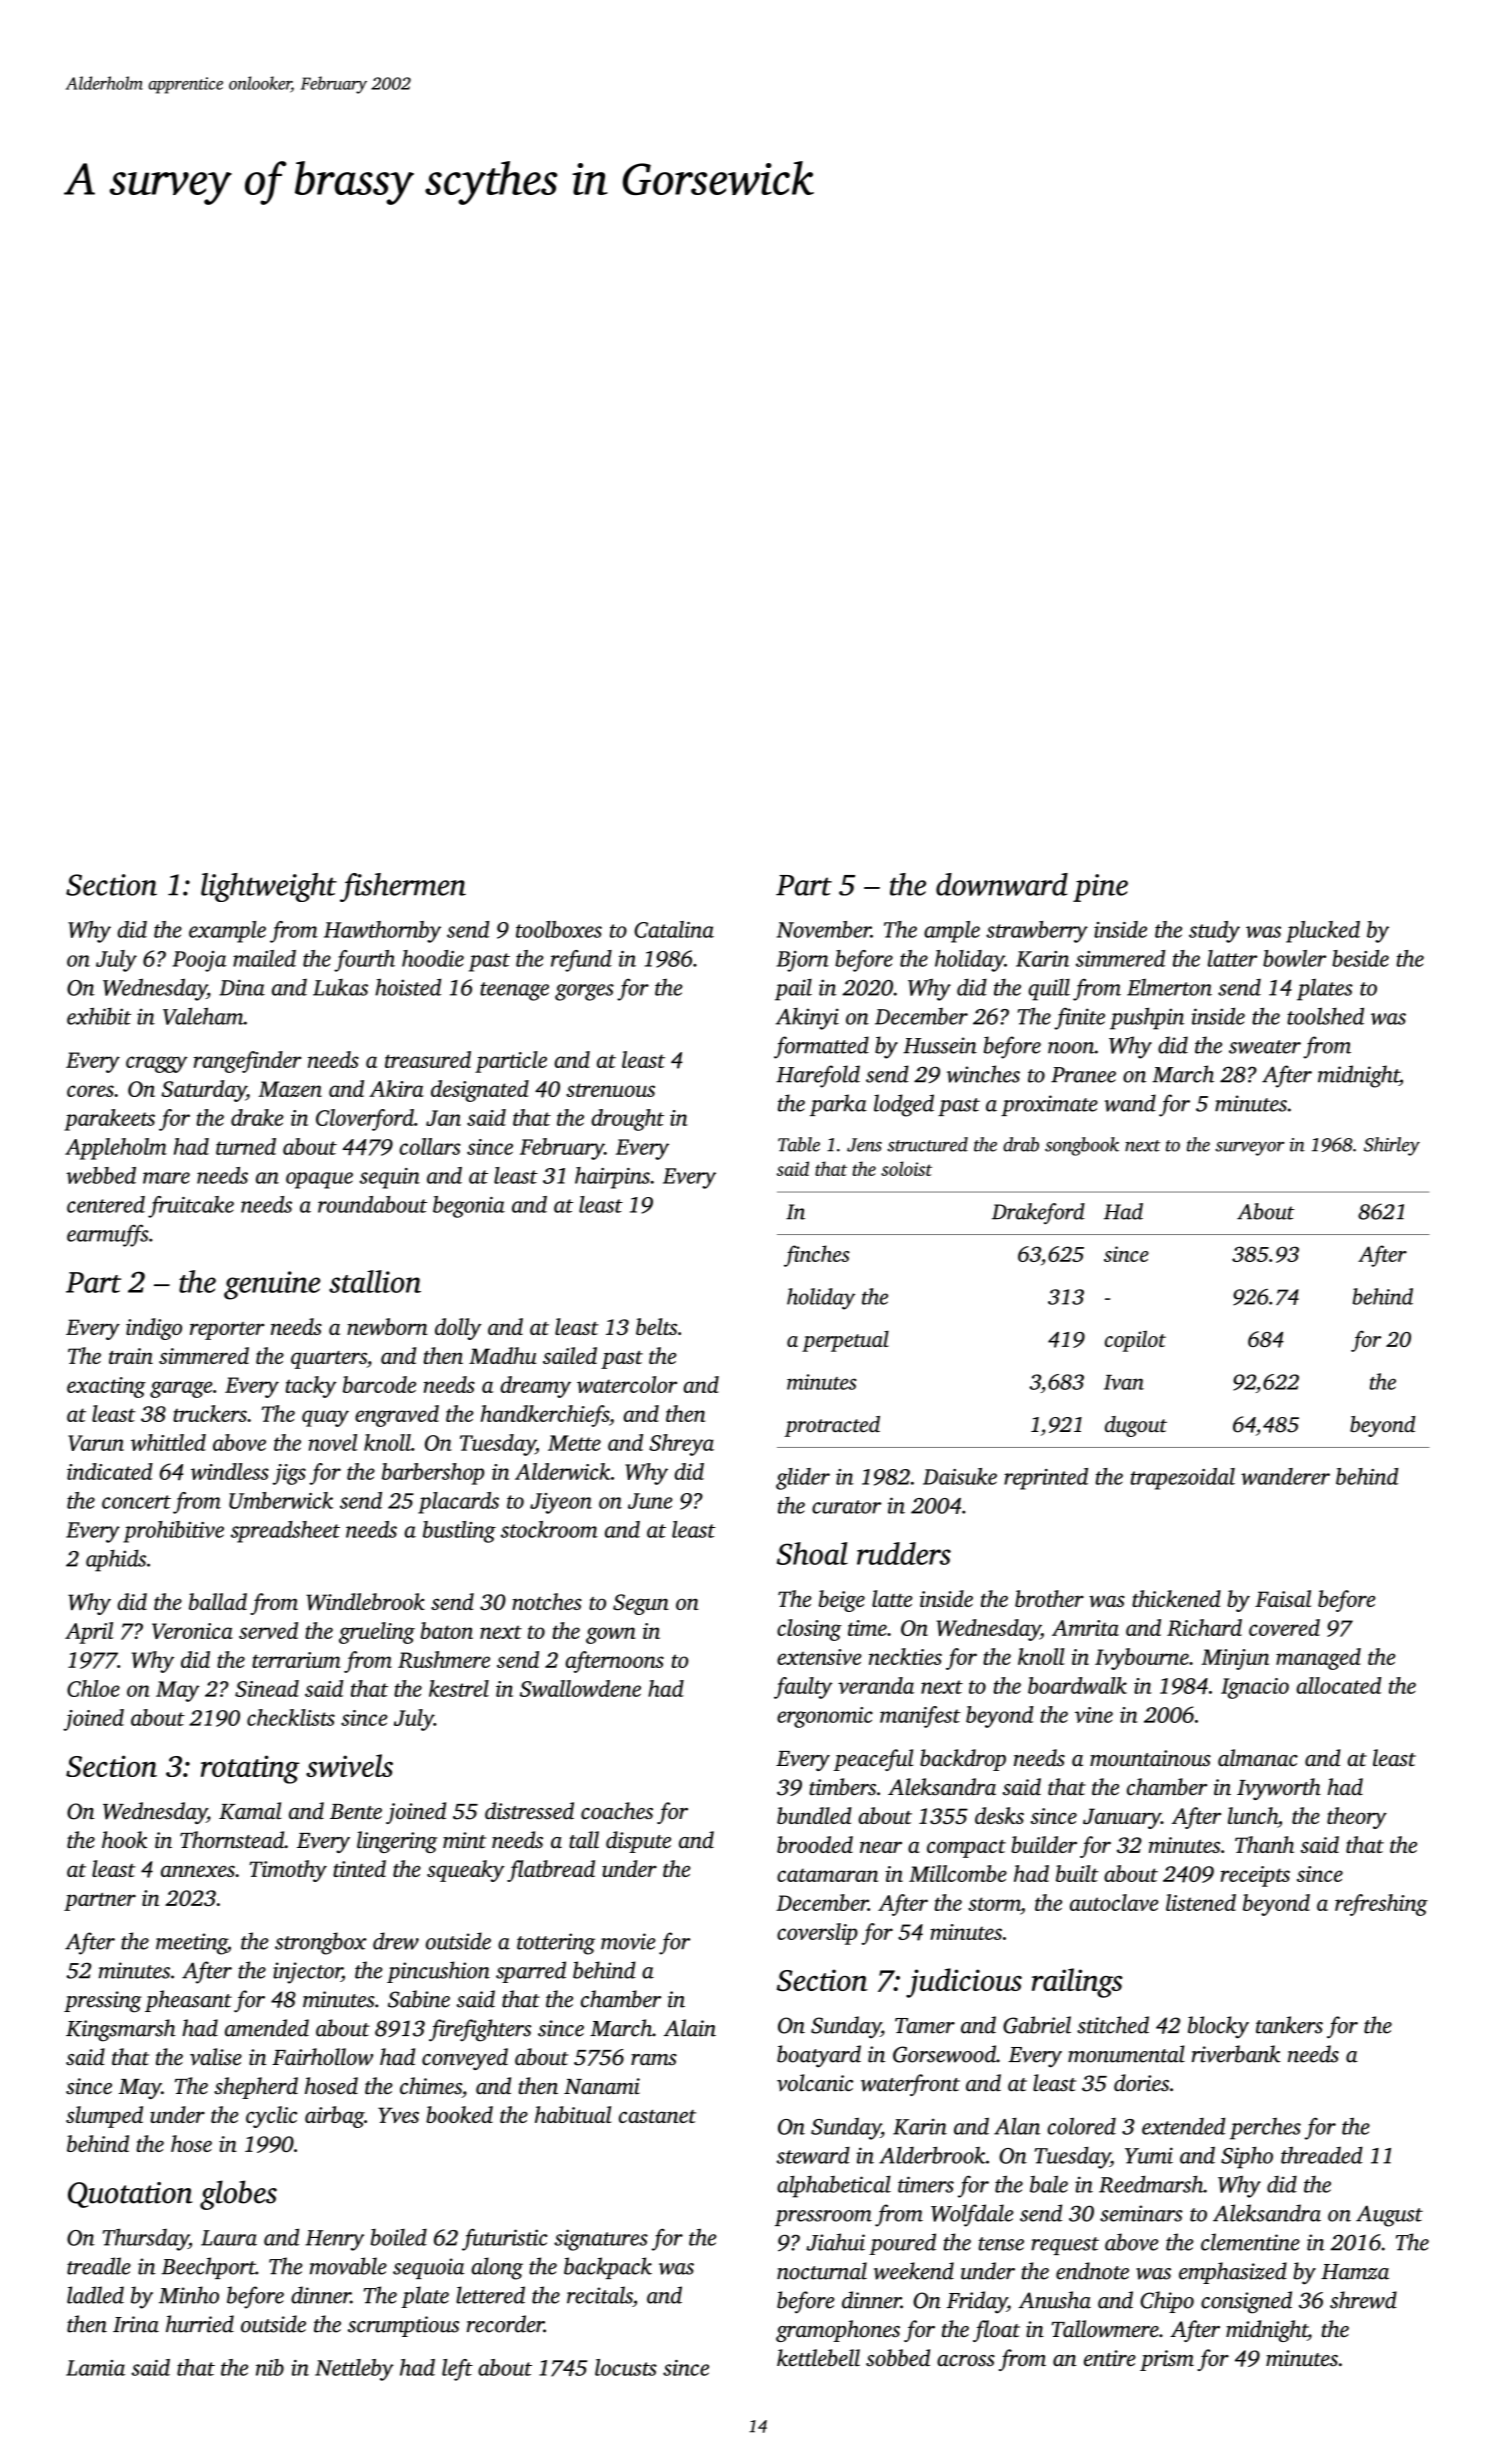 Image resolution: width=1496 pixels, height=2464 pixels. I want to click on threaded, so click(1322, 2155).
